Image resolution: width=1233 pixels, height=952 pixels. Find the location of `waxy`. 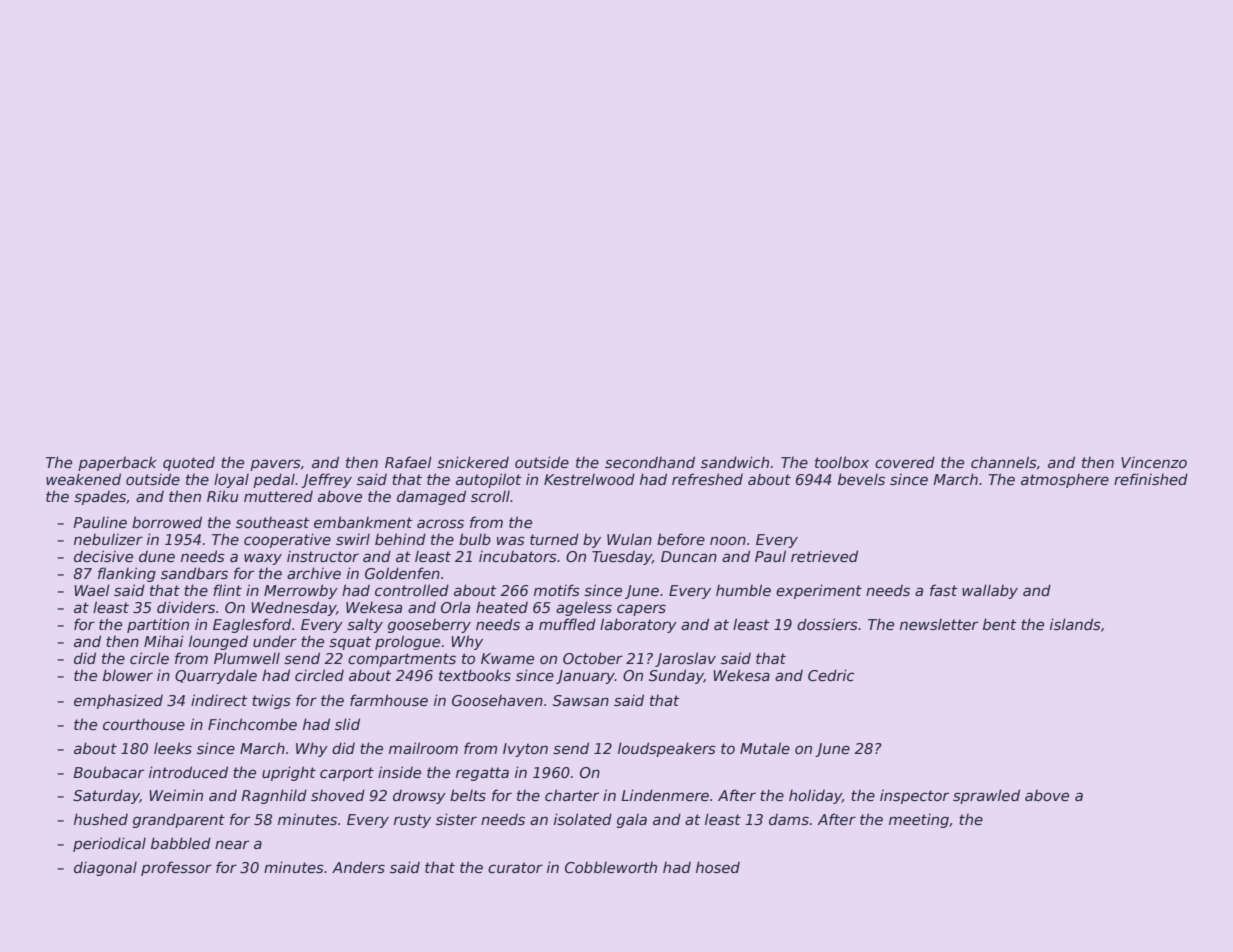

waxy is located at coordinates (263, 559).
